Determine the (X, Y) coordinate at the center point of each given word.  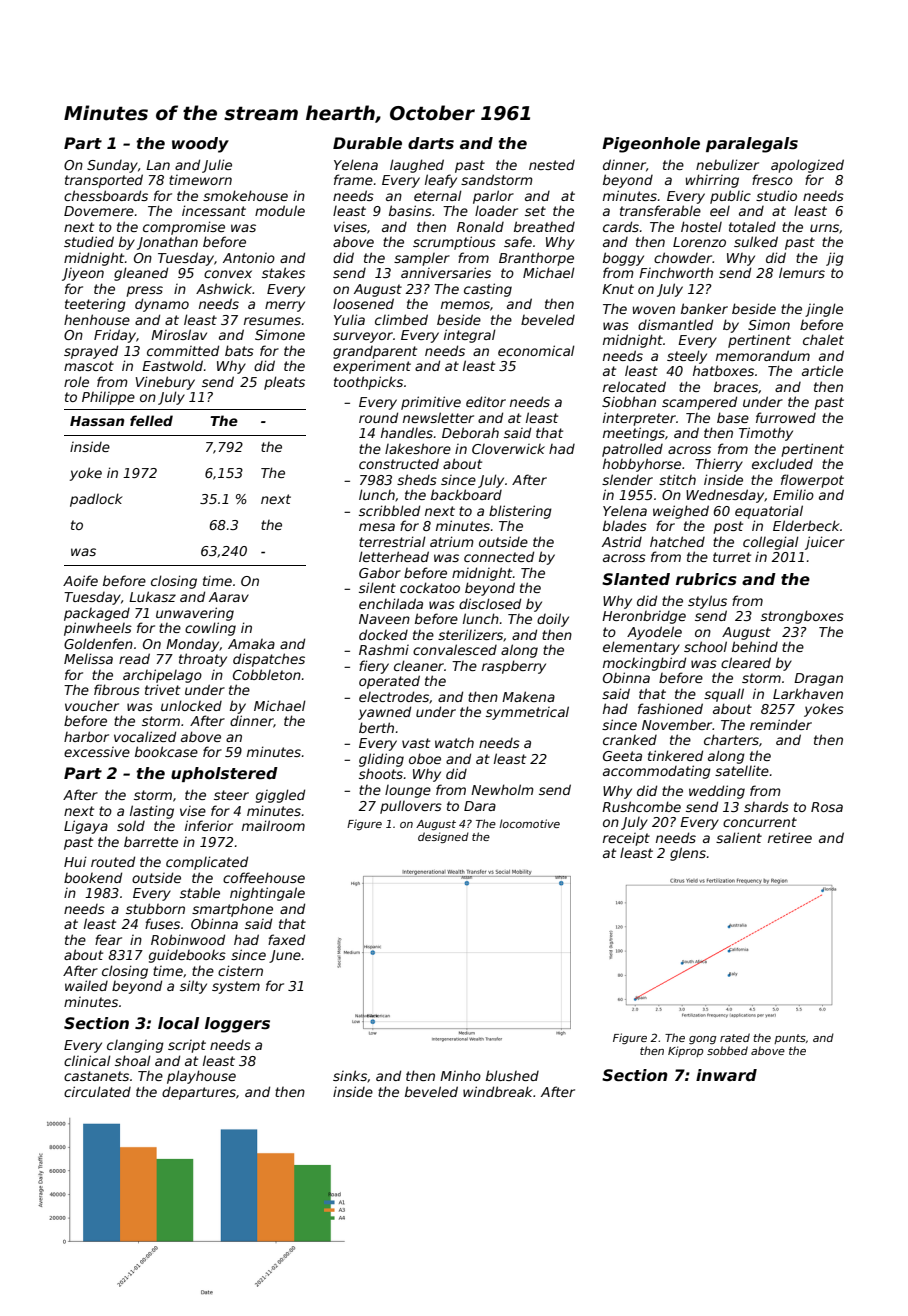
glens (688, 854)
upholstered (224, 774)
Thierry (719, 465)
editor (486, 401)
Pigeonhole (651, 145)
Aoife (80, 580)
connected (499, 556)
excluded (782, 463)
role (76, 381)
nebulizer (727, 164)
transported (104, 181)
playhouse (201, 1077)
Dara (480, 806)
